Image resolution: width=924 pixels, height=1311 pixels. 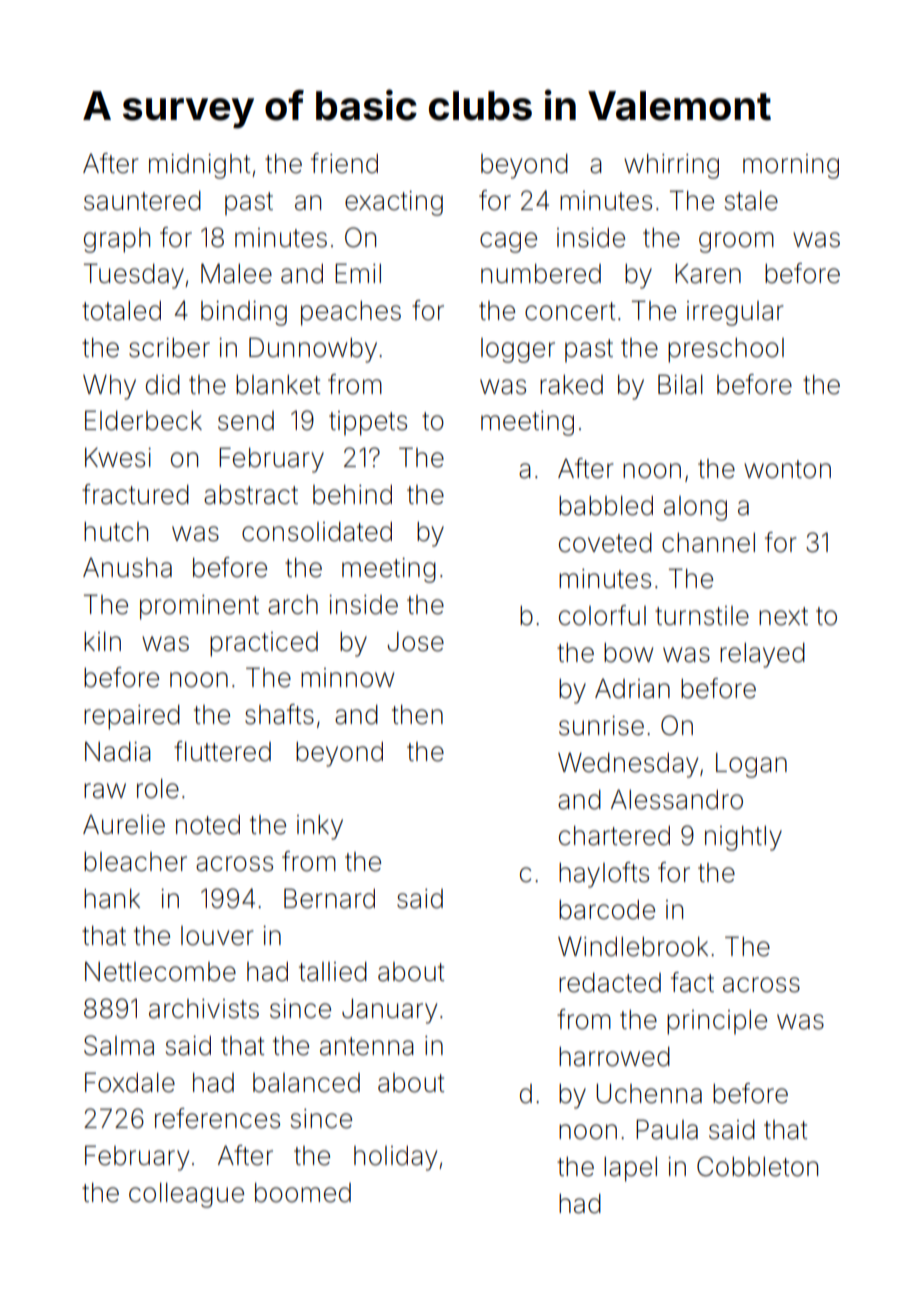 I want to click on Why, so click(x=109, y=387).
